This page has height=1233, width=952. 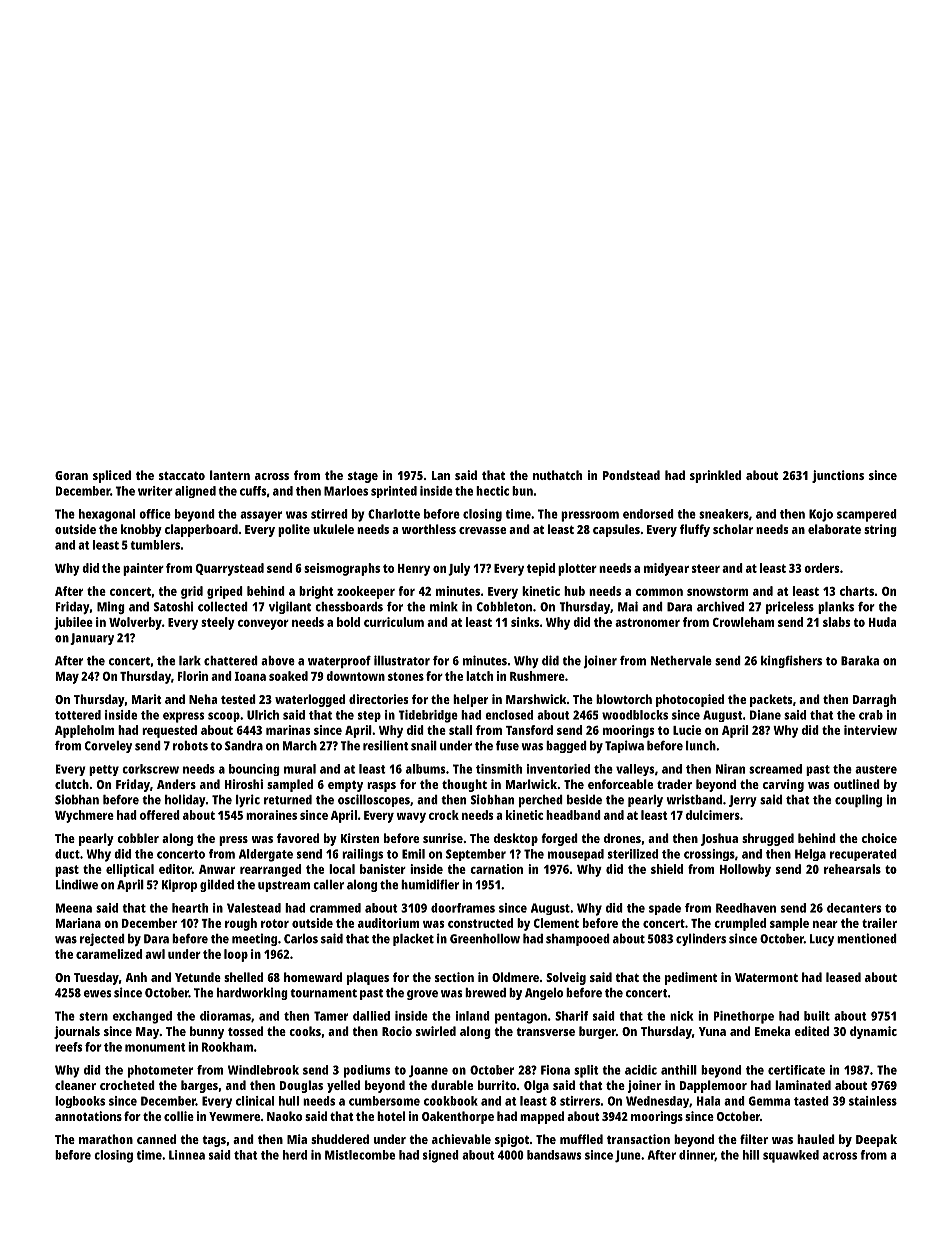 What do you see at coordinates (838, 476) in the page?
I see `junctions` at bounding box center [838, 476].
